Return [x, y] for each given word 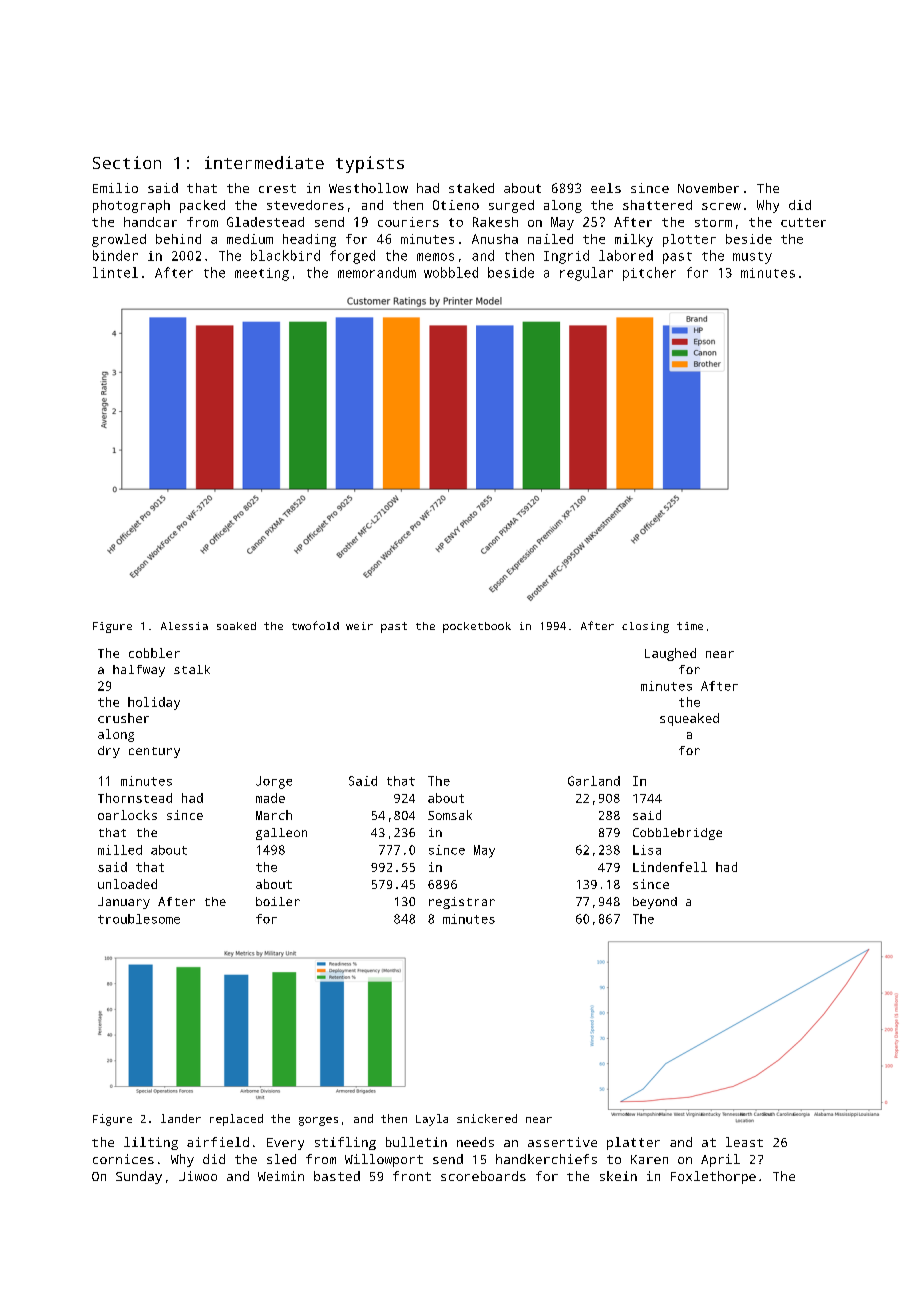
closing [645, 627]
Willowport [384, 1160]
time [690, 626]
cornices [123, 1159]
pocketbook [477, 627]
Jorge [274, 782]
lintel [115, 272]
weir [359, 626]
